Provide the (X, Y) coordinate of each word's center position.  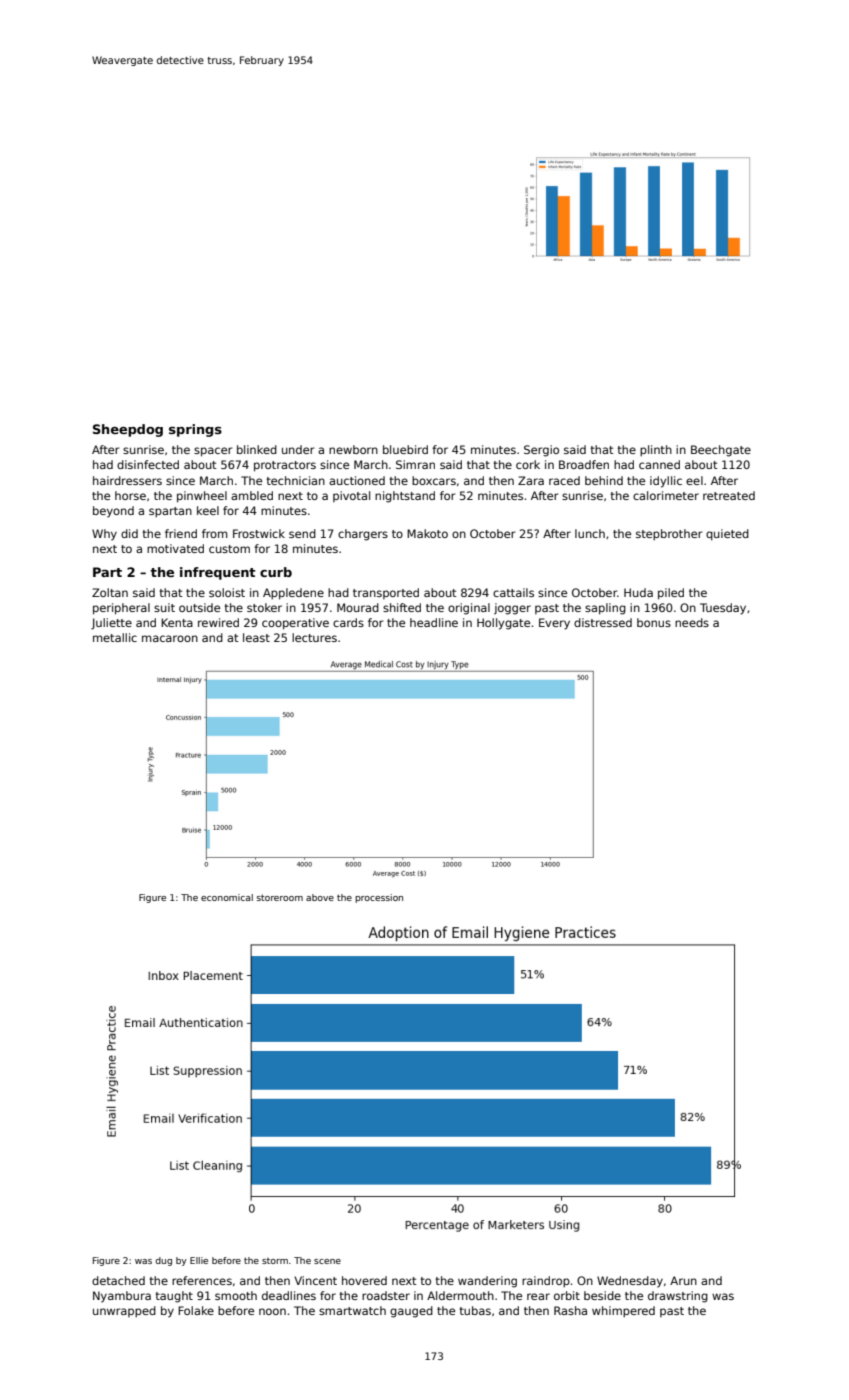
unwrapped (124, 1312)
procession (379, 898)
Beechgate (721, 451)
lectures (314, 637)
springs (195, 430)
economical (227, 897)
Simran (415, 464)
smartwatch (352, 1310)
